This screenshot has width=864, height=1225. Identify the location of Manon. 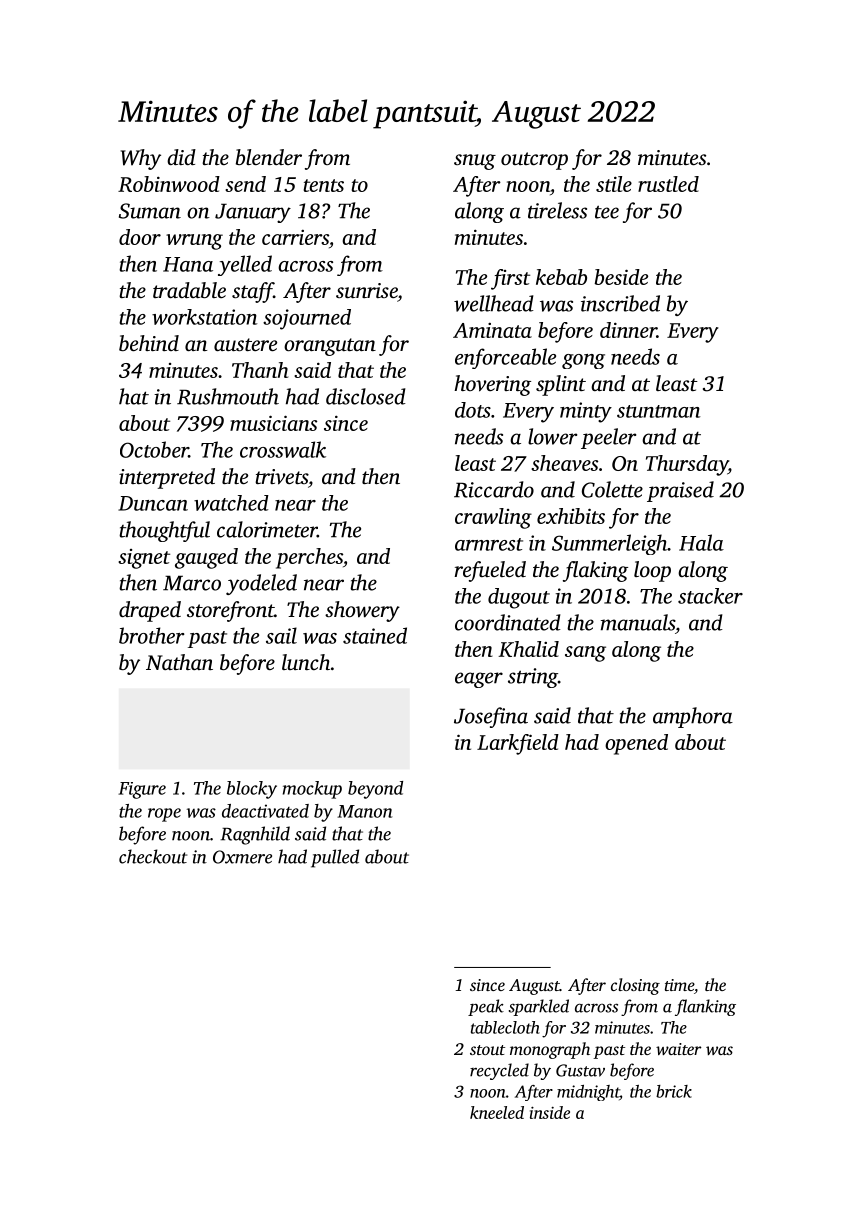
(364, 811).
